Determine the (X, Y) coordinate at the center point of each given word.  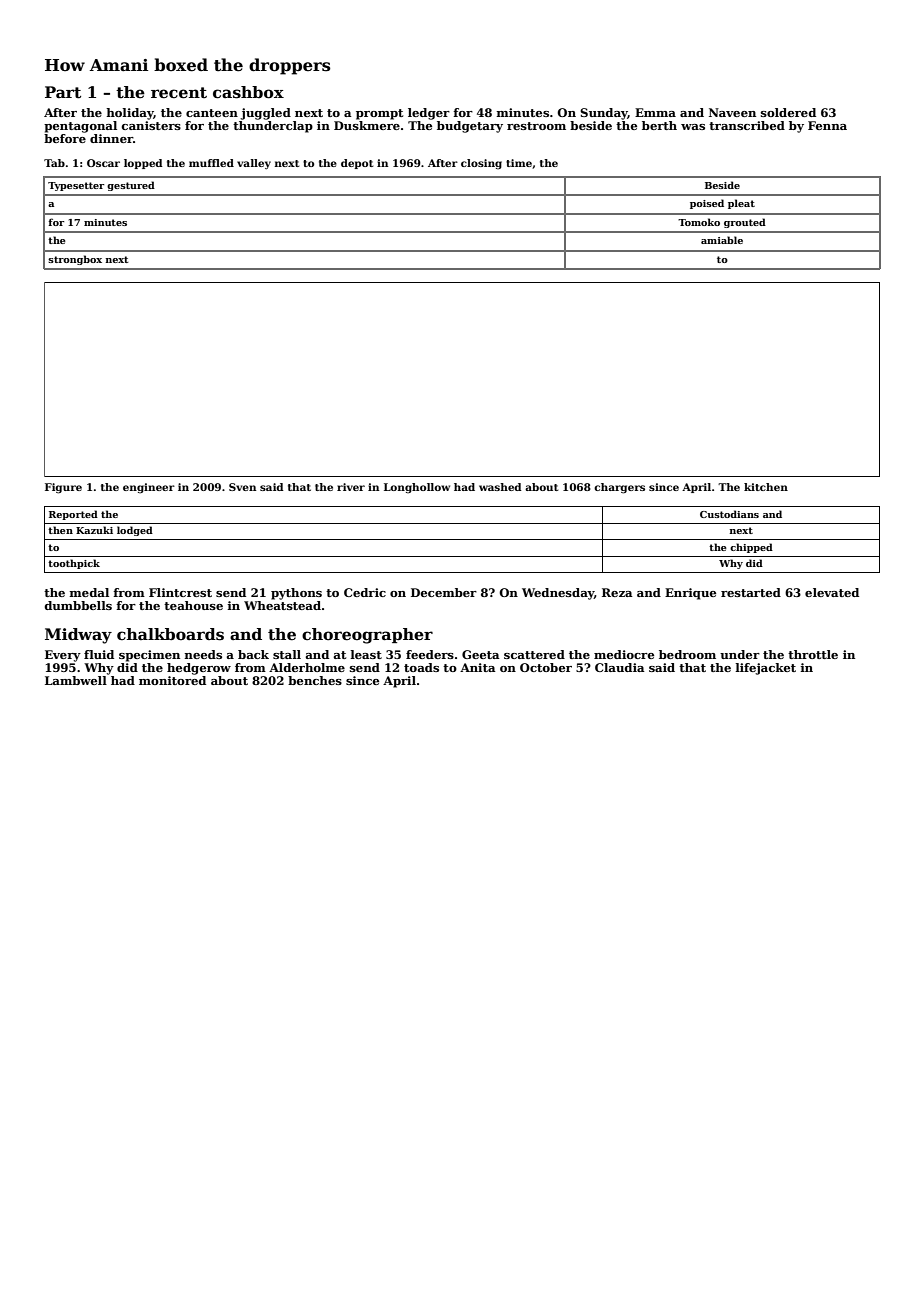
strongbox (75, 260)
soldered (788, 112)
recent (179, 93)
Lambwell (76, 680)
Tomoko (699, 222)
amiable (722, 240)
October (546, 667)
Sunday (604, 114)
